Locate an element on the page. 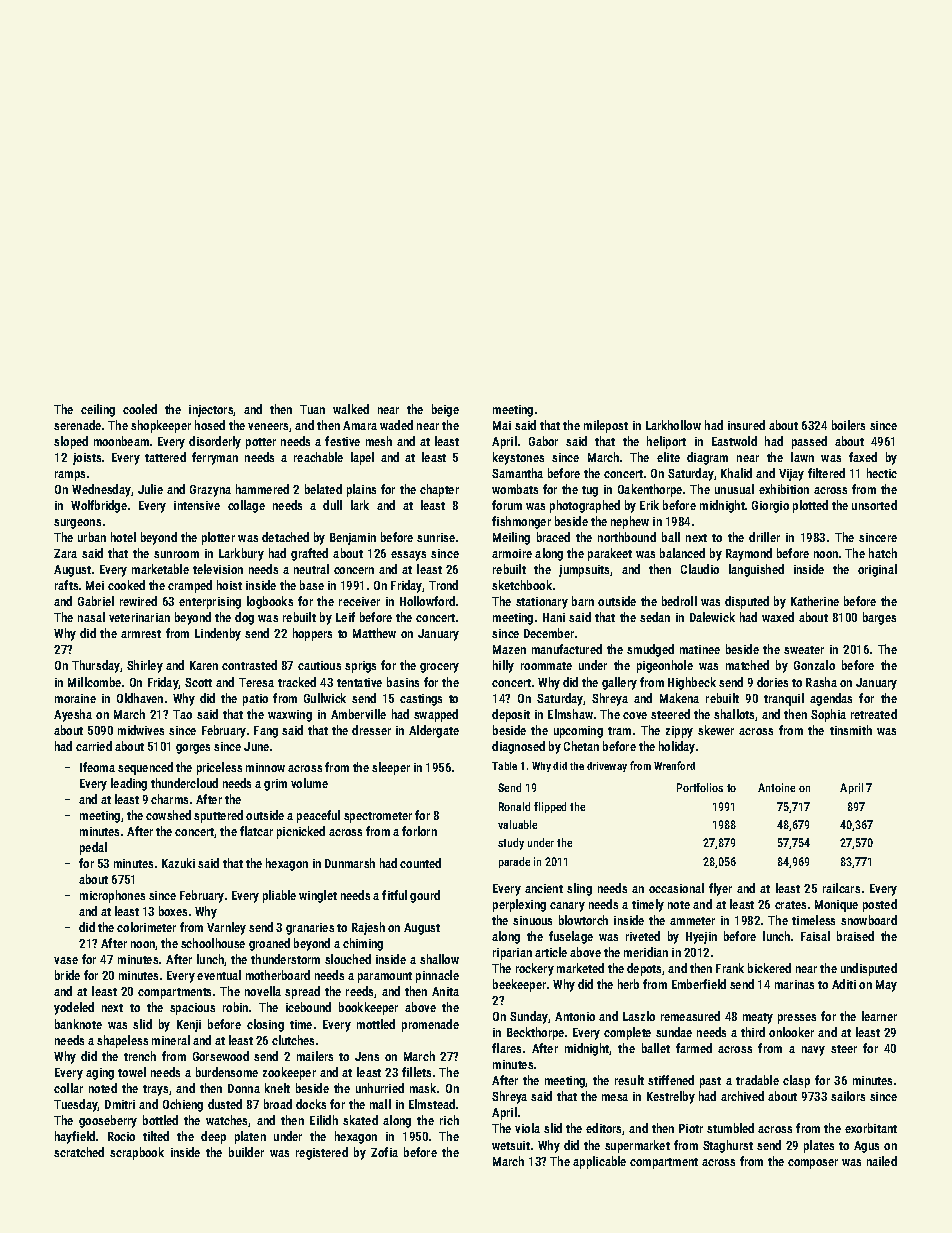 The image size is (952, 1233). tattered is located at coordinates (165, 457).
